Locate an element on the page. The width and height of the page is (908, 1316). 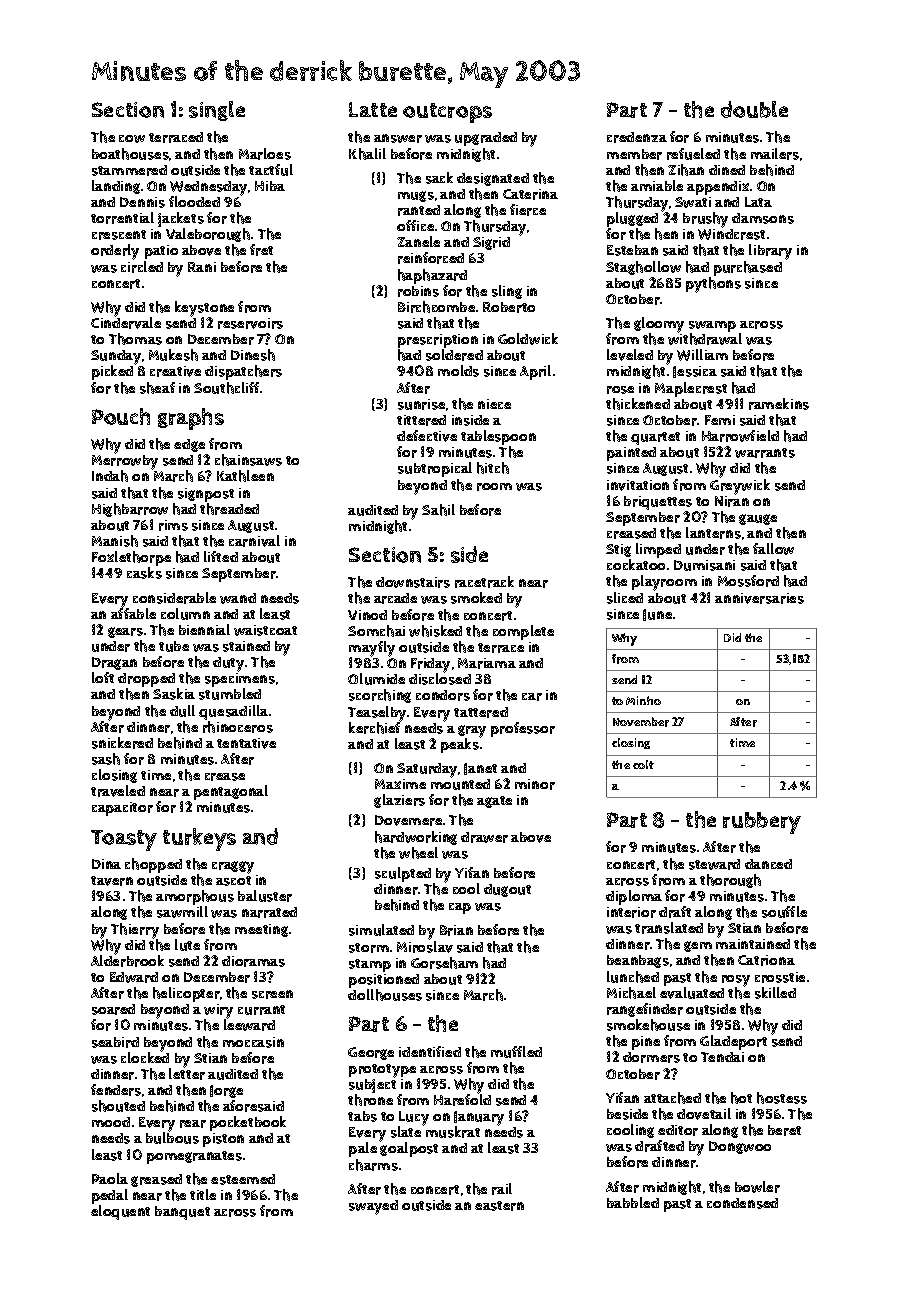
Latte is located at coordinates (373, 109).
